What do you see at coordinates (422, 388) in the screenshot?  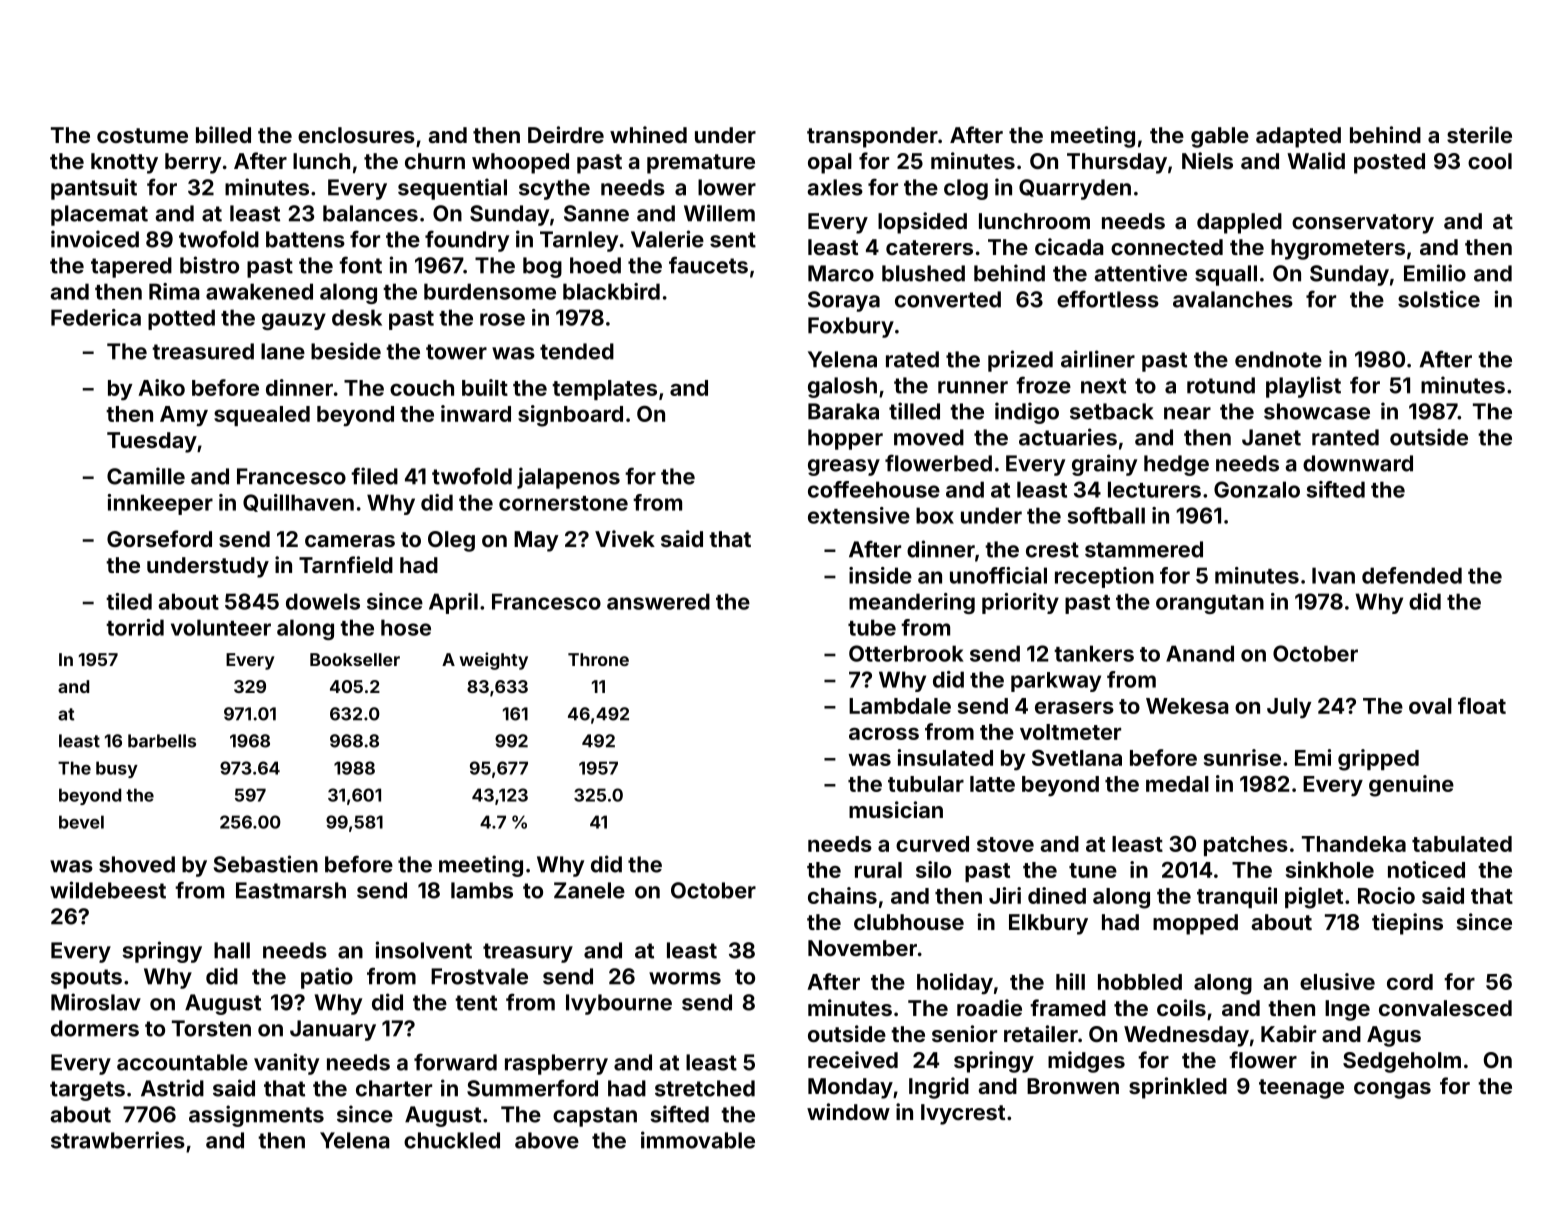 I see `couch` at bounding box center [422, 388].
